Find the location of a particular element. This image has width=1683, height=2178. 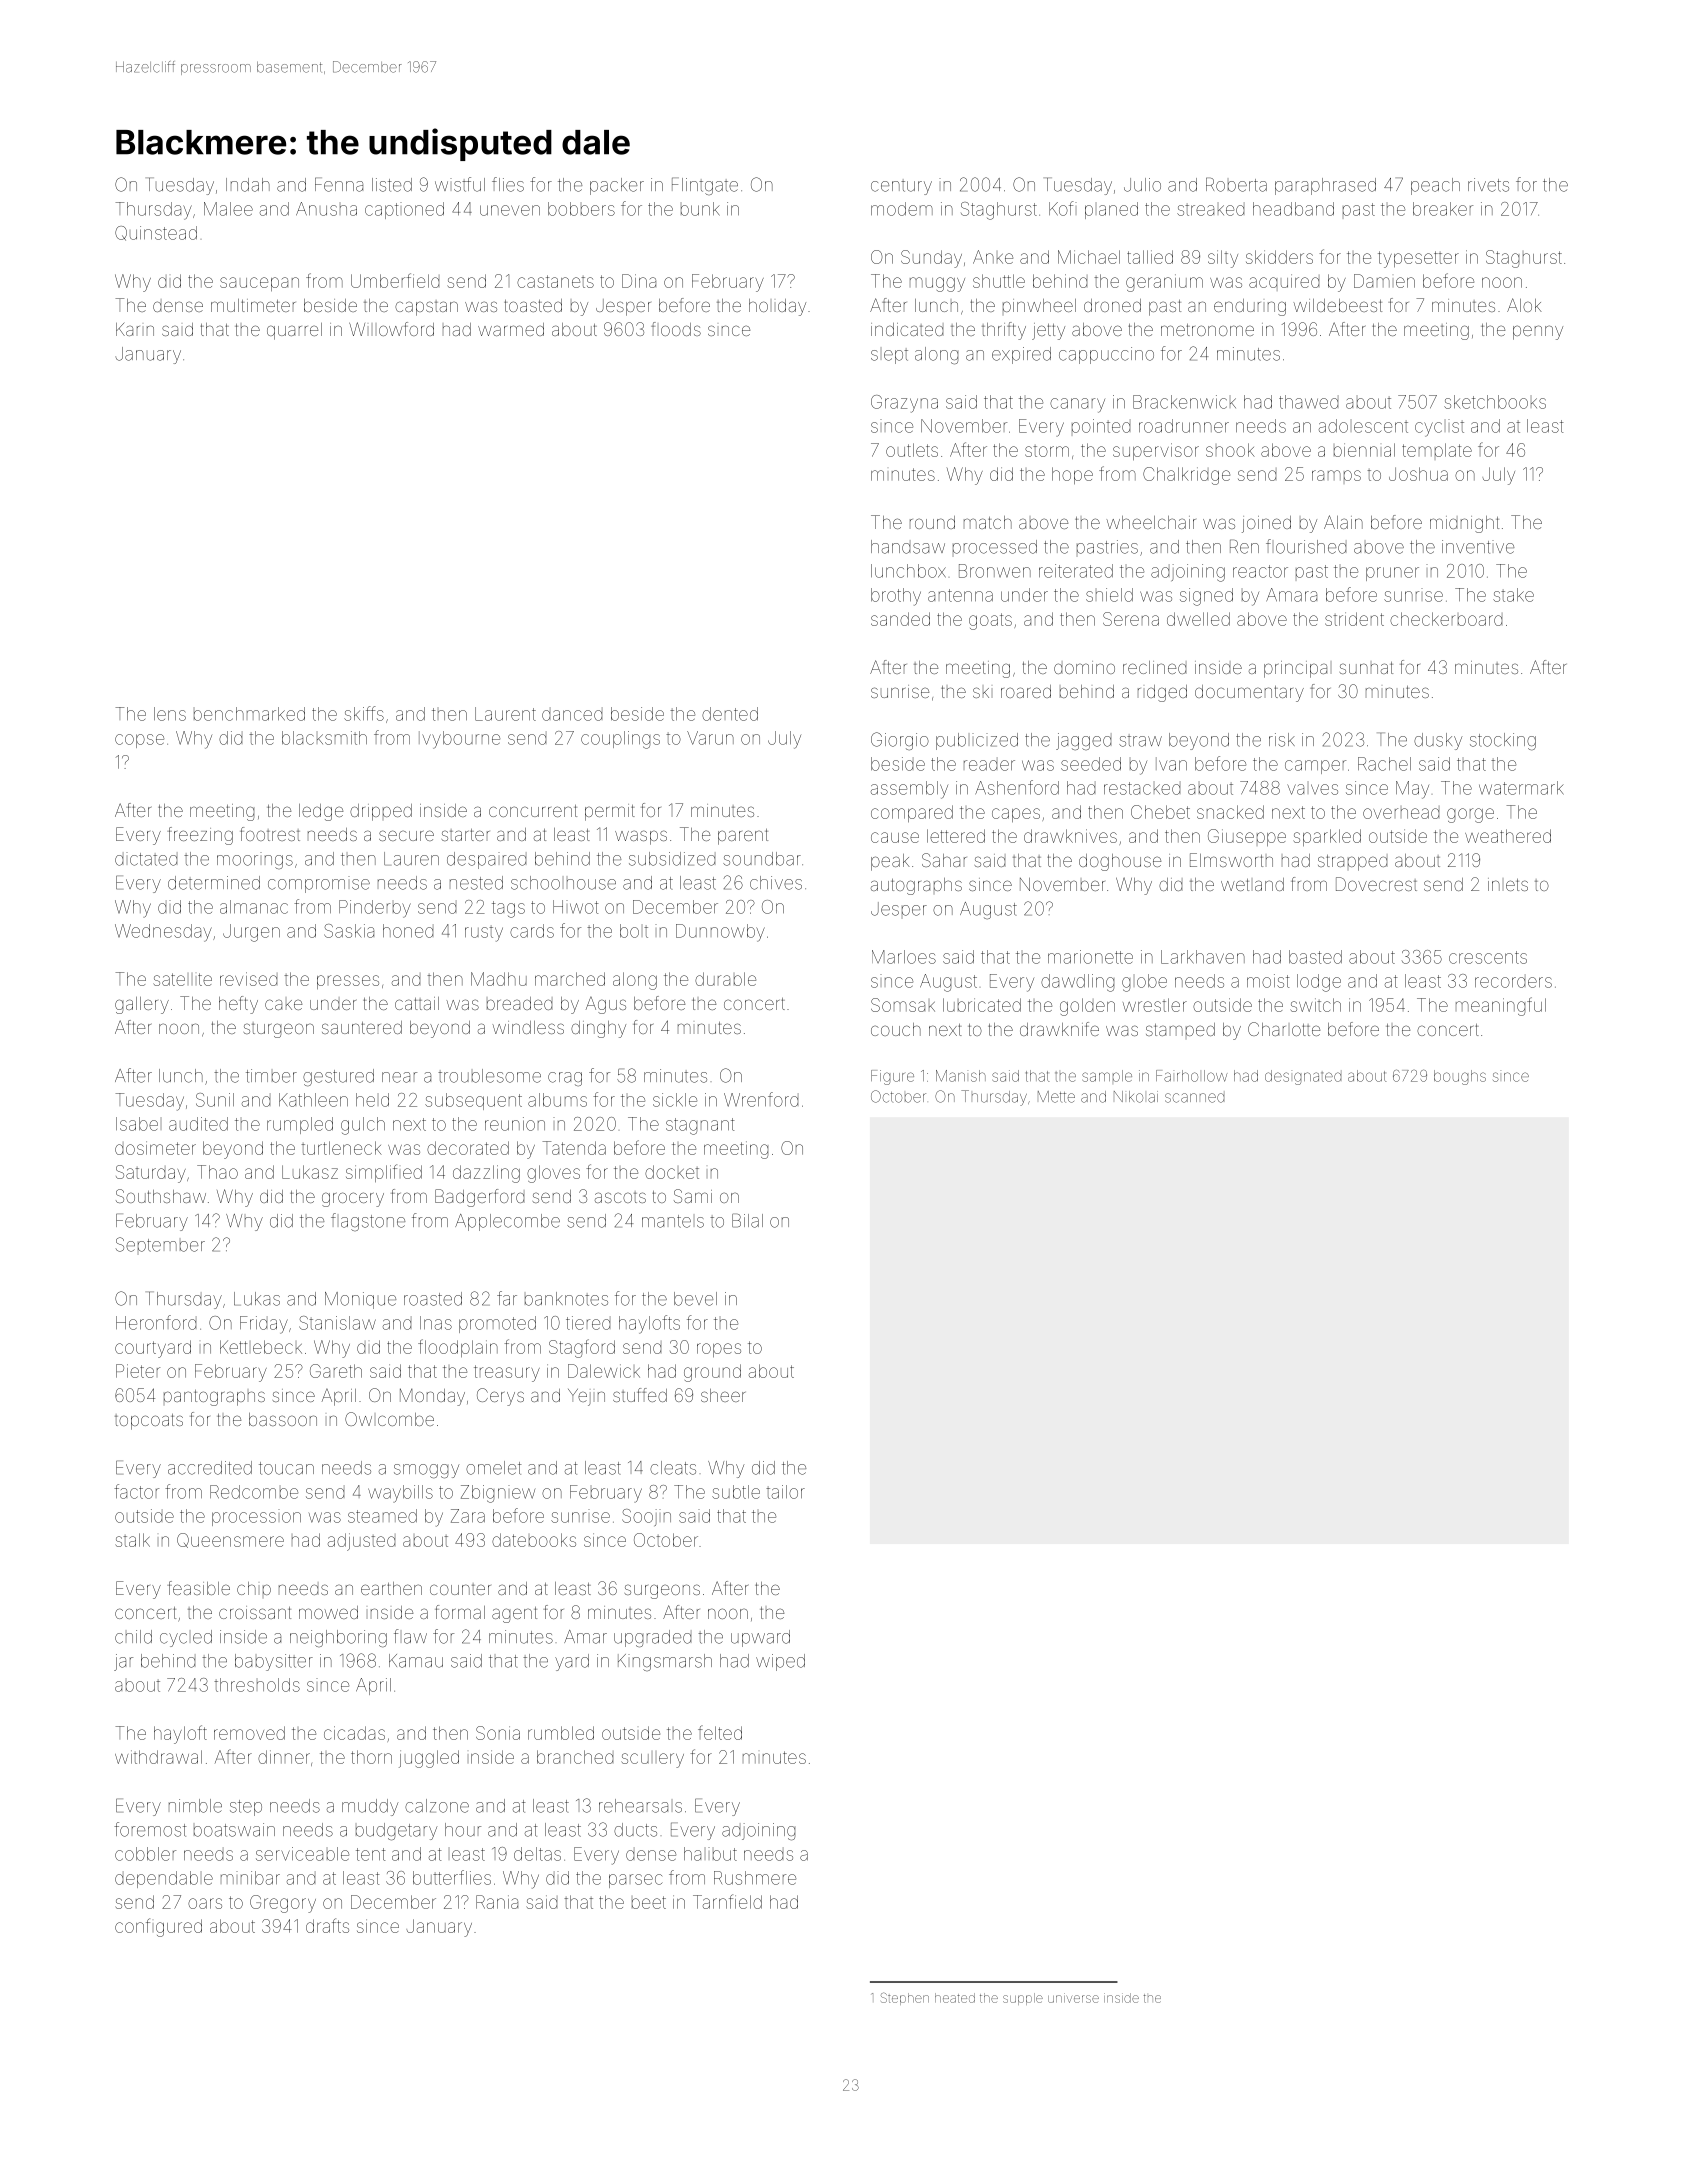

Roberta is located at coordinates (1236, 184).
